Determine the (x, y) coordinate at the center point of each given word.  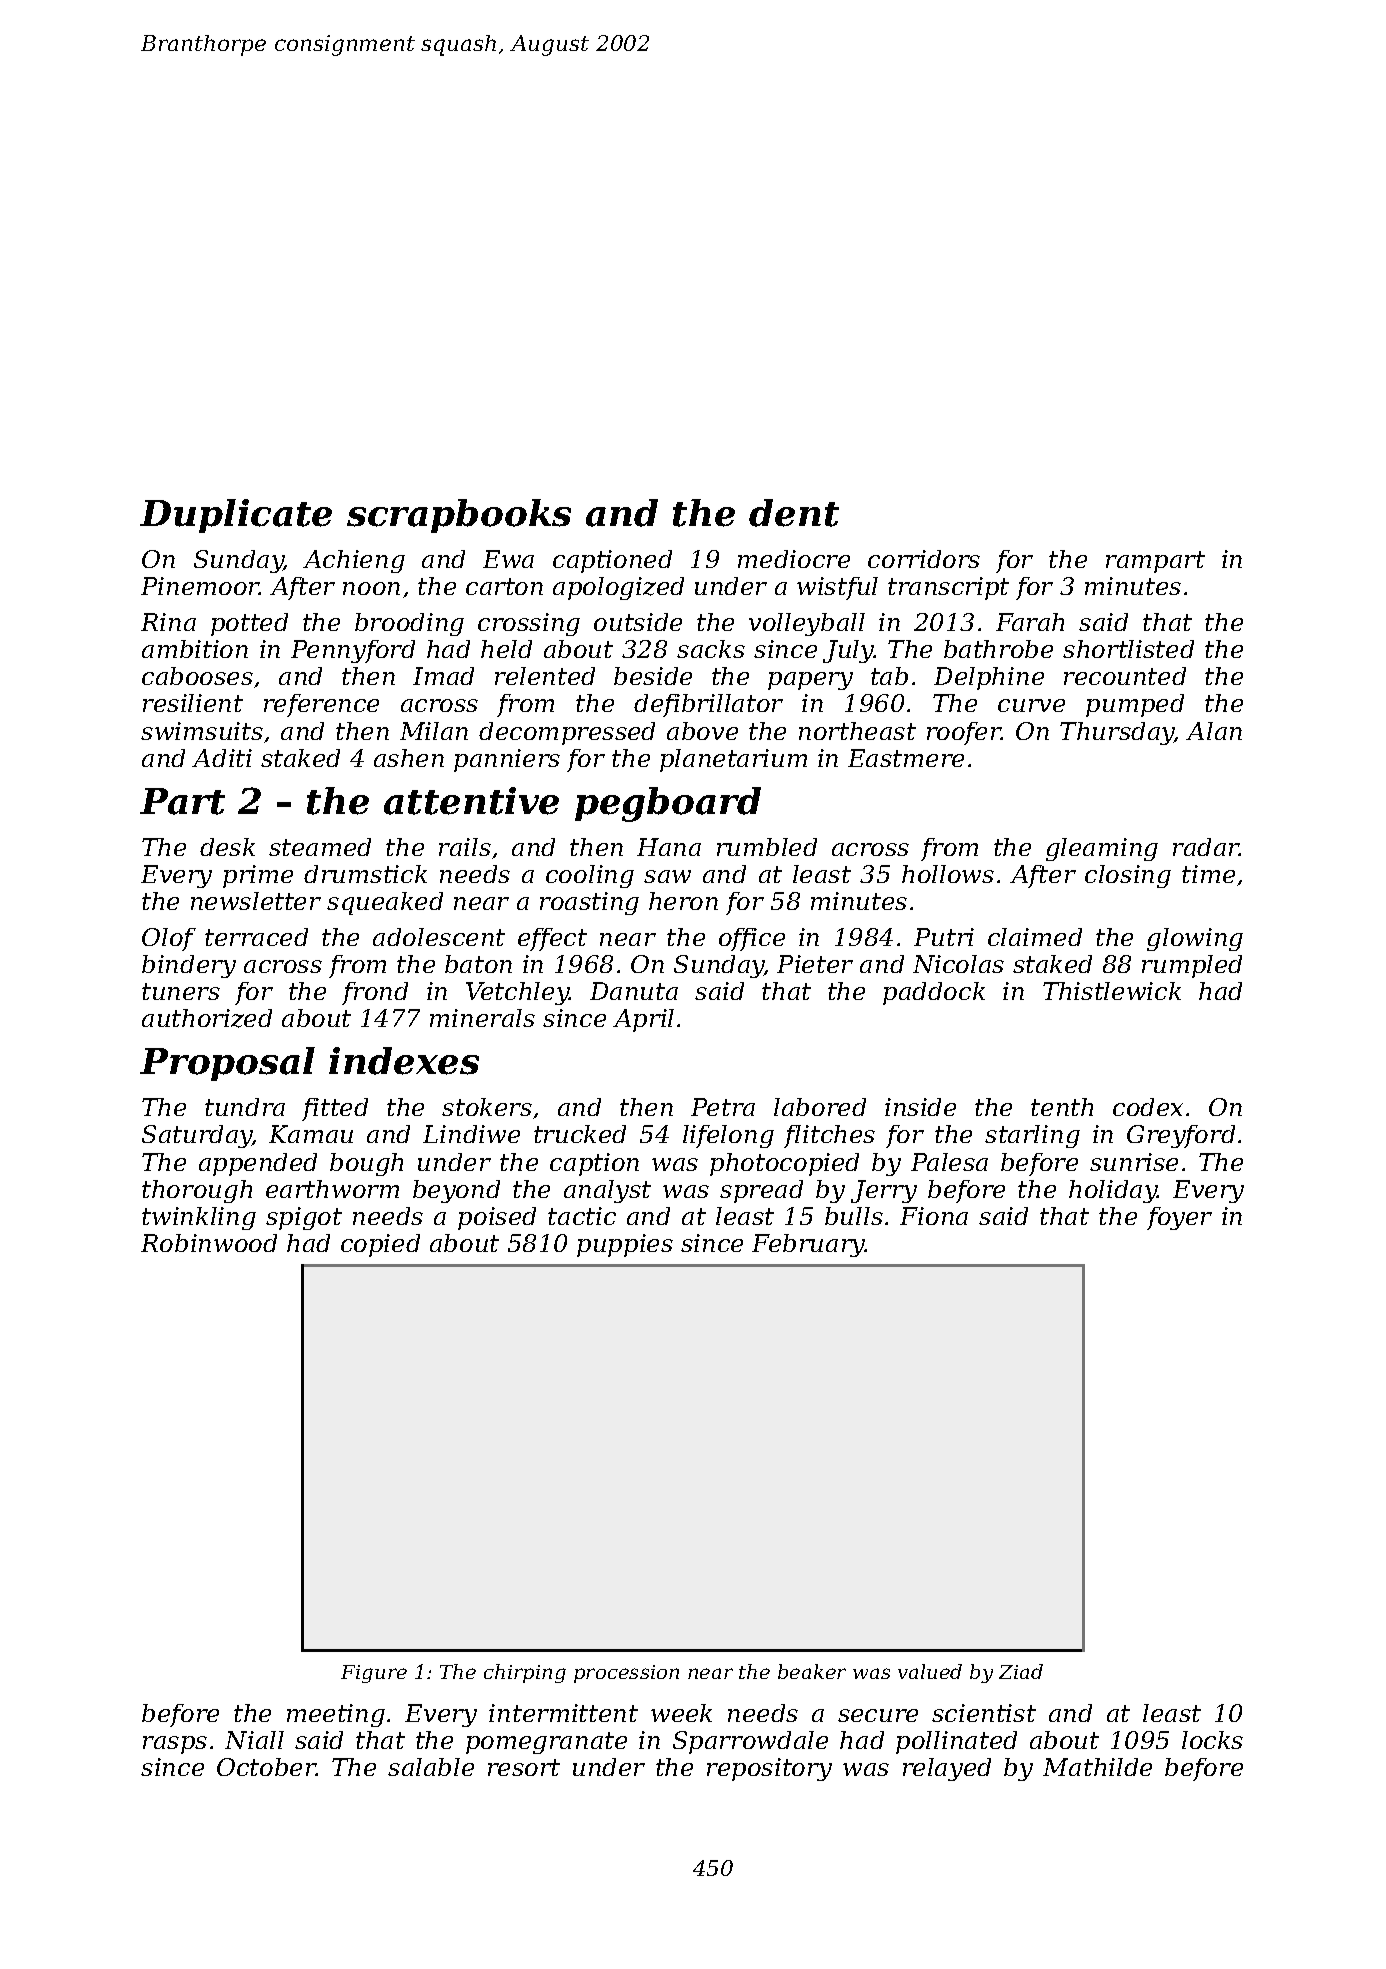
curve (1031, 705)
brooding (409, 624)
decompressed (567, 733)
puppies (625, 1245)
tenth (1062, 1107)
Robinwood (209, 1243)
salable (431, 1767)
